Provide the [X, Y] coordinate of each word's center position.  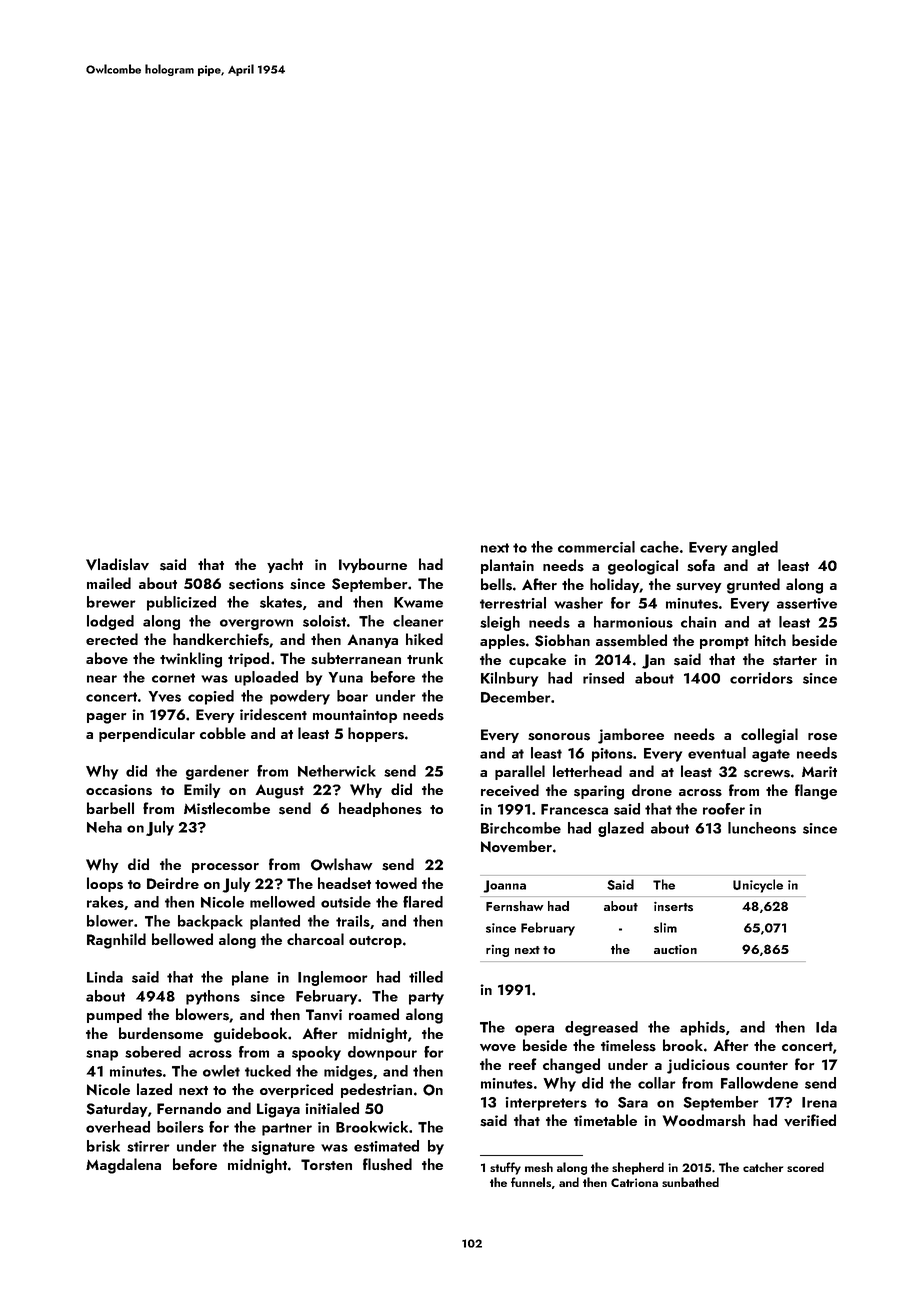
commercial [596, 547]
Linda [105, 977]
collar [657, 1083]
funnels [531, 1182]
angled [755, 548]
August [279, 791]
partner [287, 1129]
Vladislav [117, 564]
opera [534, 1030]
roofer [724, 809]
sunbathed [690, 1182]
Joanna [504, 886]
